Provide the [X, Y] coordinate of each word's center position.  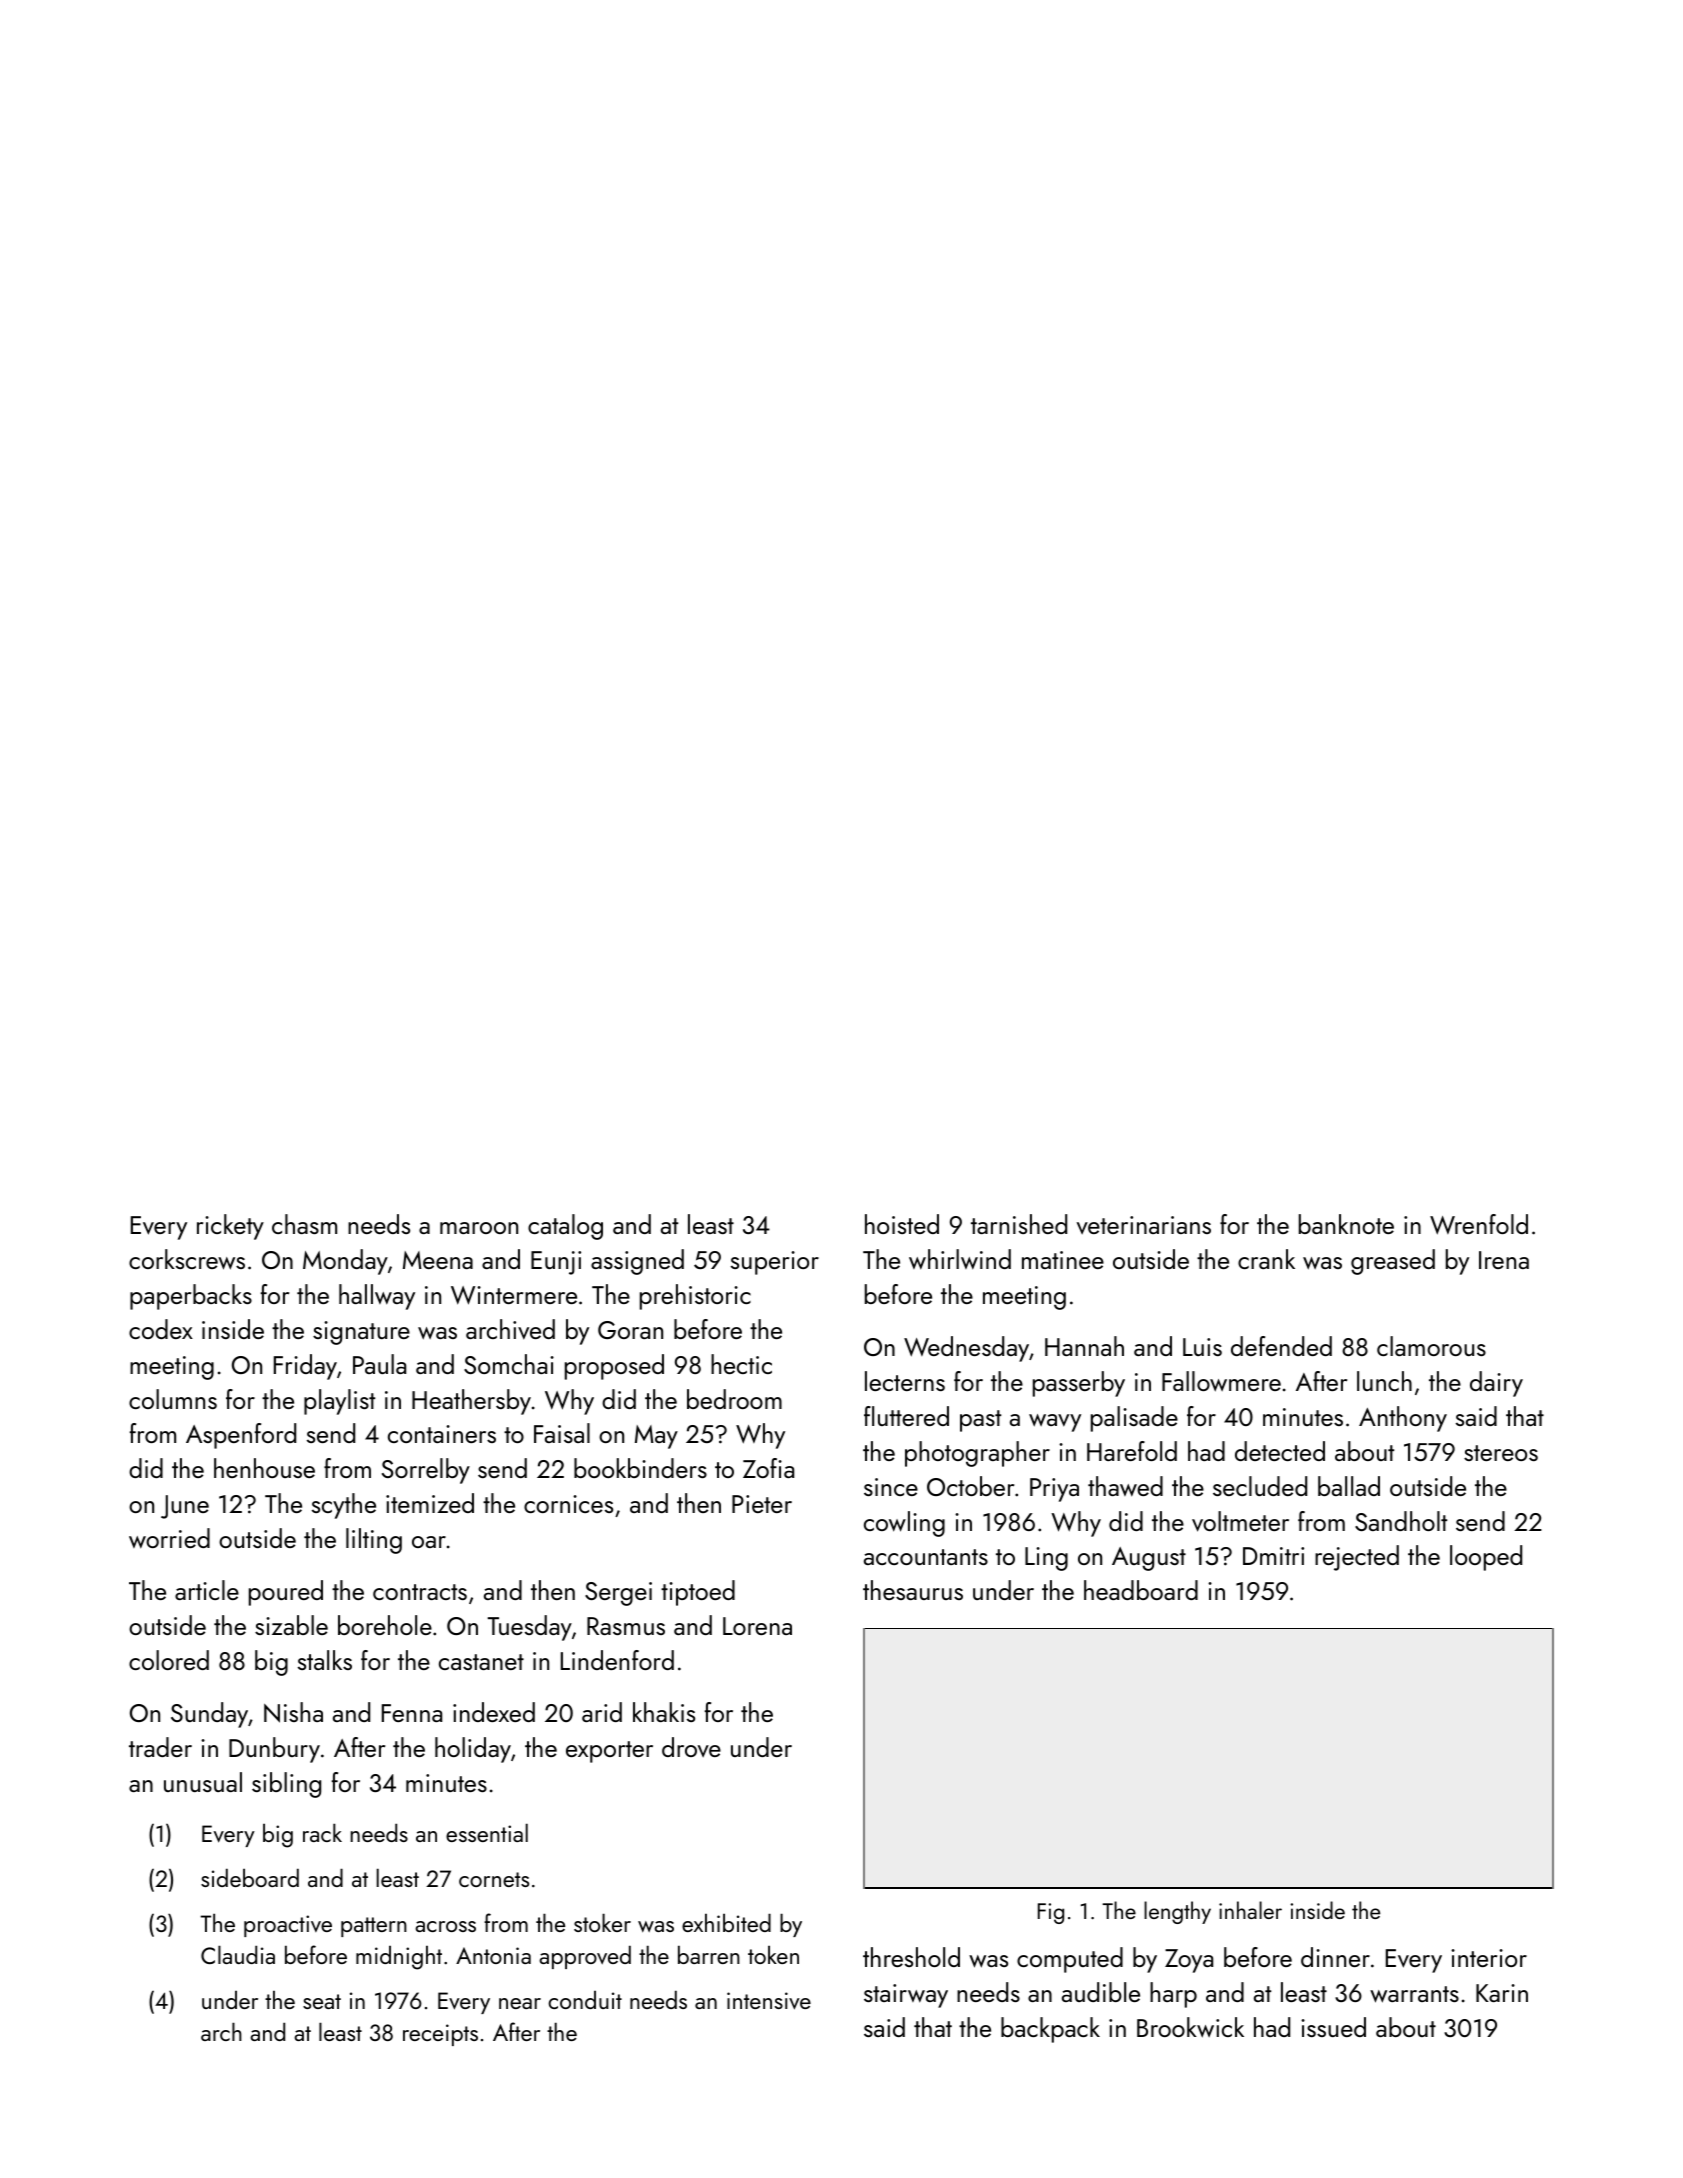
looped [1486, 1558]
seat [322, 2001]
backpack [1050, 2030]
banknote [1346, 1224]
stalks [325, 1660]
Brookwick [1190, 2027]
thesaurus [913, 1590]
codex [161, 1329]
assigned [637, 1262]
